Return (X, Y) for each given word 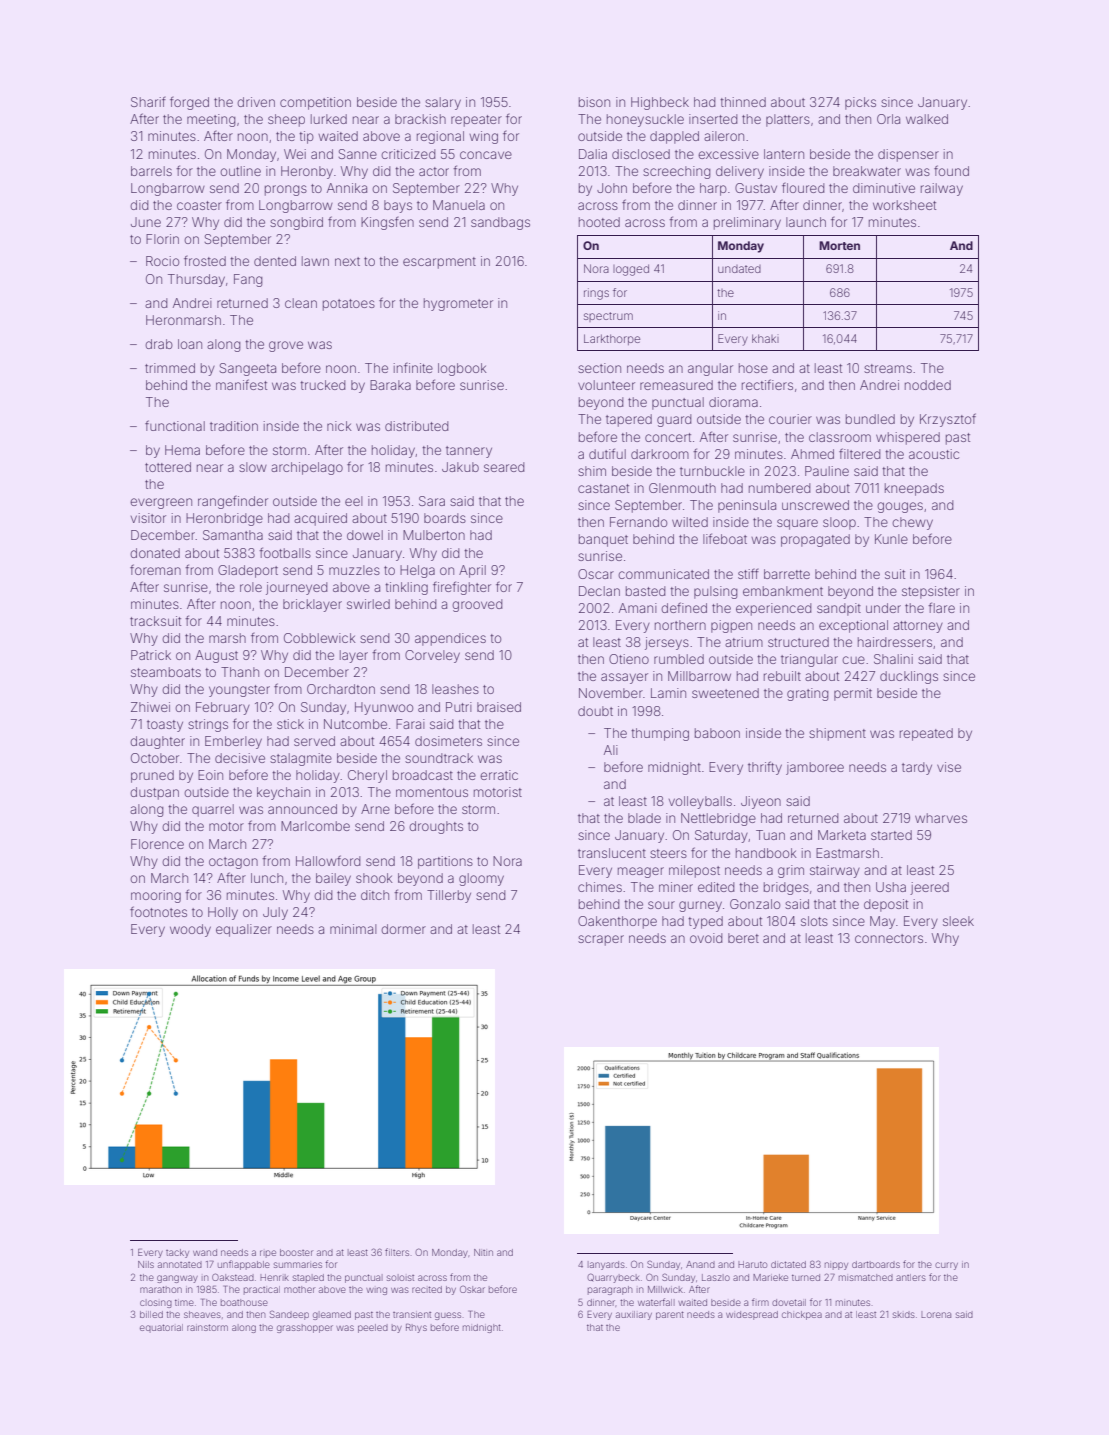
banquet (603, 540)
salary (443, 103)
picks (860, 103)
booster (296, 1252)
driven (256, 102)
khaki (765, 338)
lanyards (606, 1265)
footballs (285, 552)
